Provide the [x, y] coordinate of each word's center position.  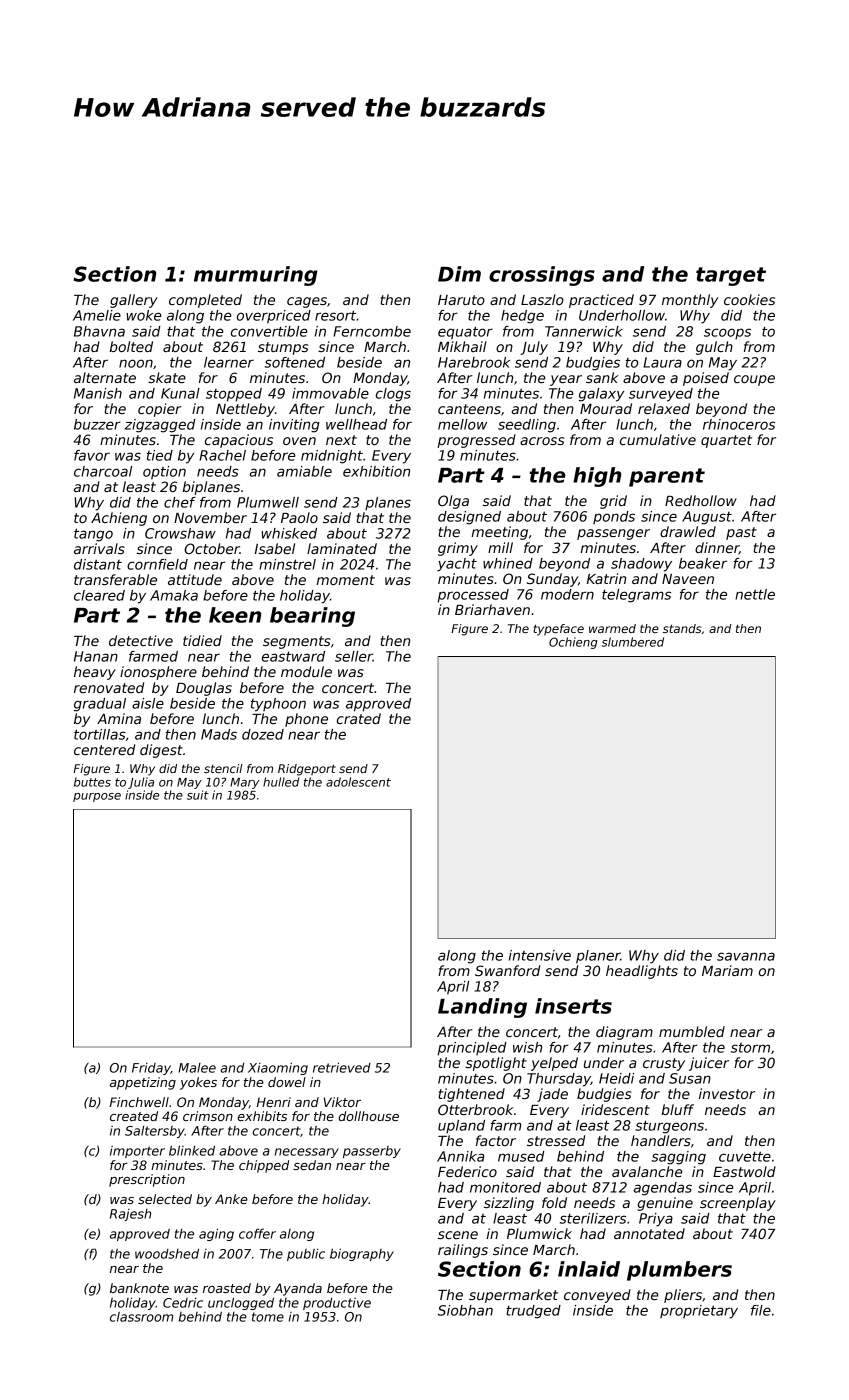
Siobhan [465, 1310]
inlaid [589, 1269]
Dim [459, 274]
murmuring [256, 276]
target [731, 276]
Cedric [183, 1302]
